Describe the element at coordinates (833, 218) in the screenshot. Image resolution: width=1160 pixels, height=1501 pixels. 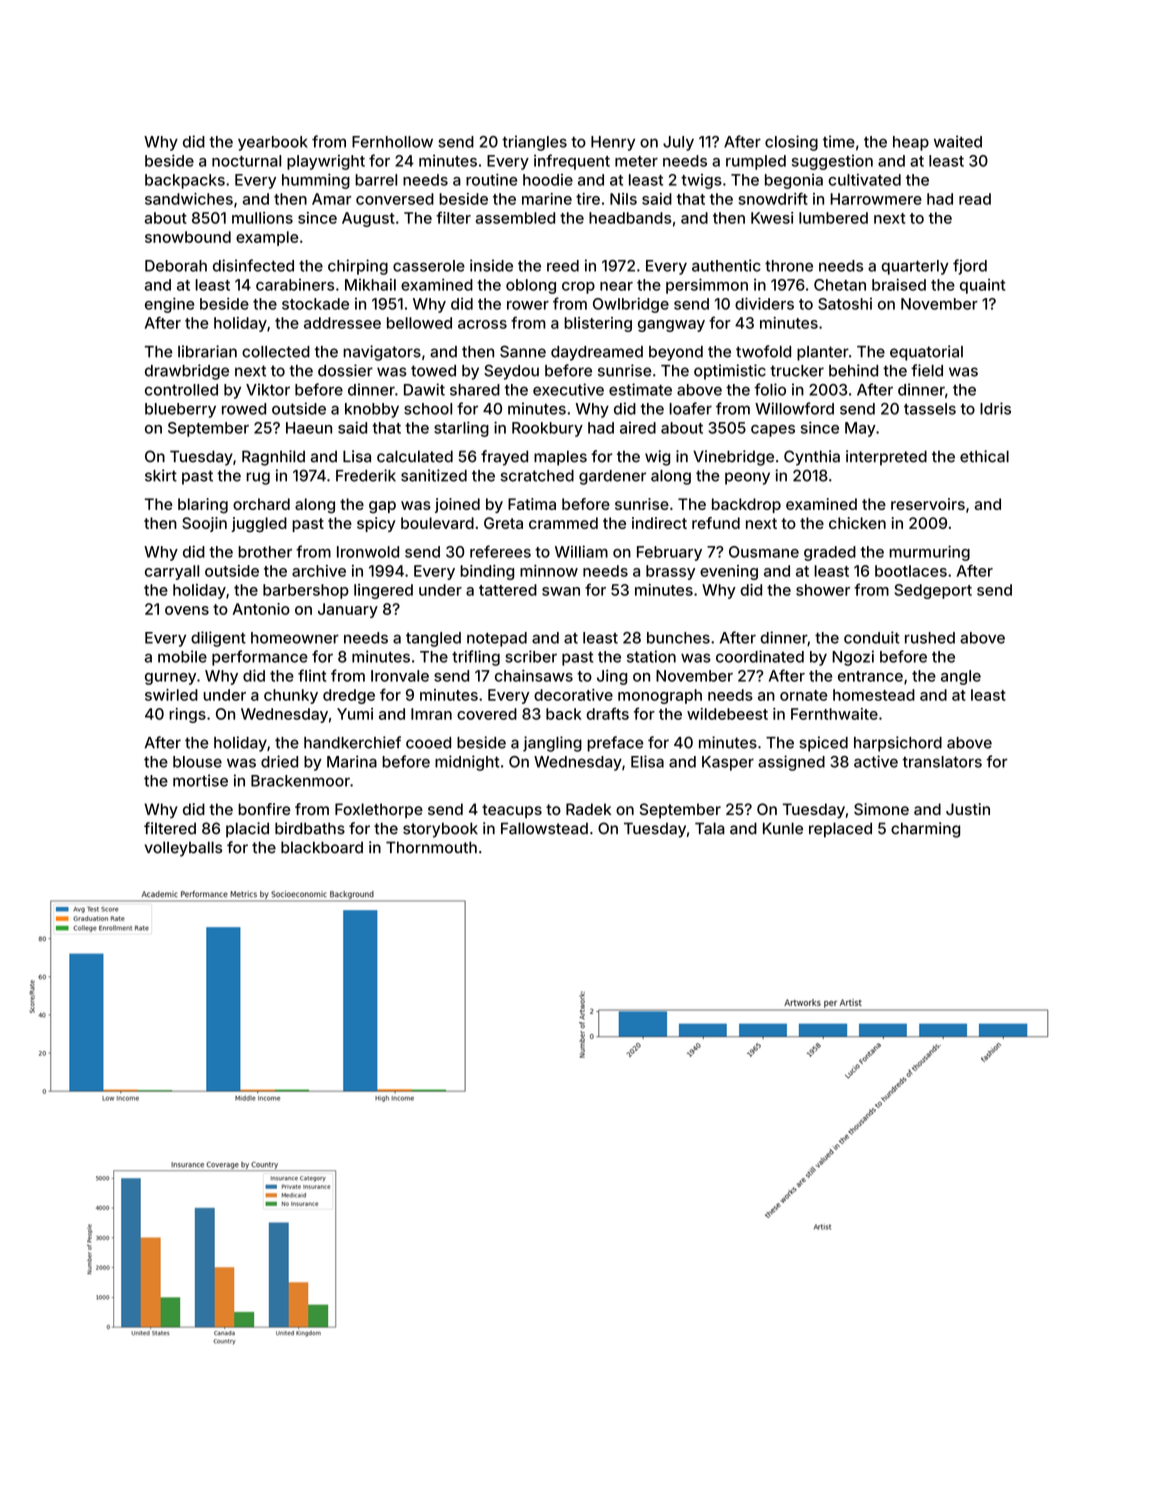
I see `lumbered` at that location.
